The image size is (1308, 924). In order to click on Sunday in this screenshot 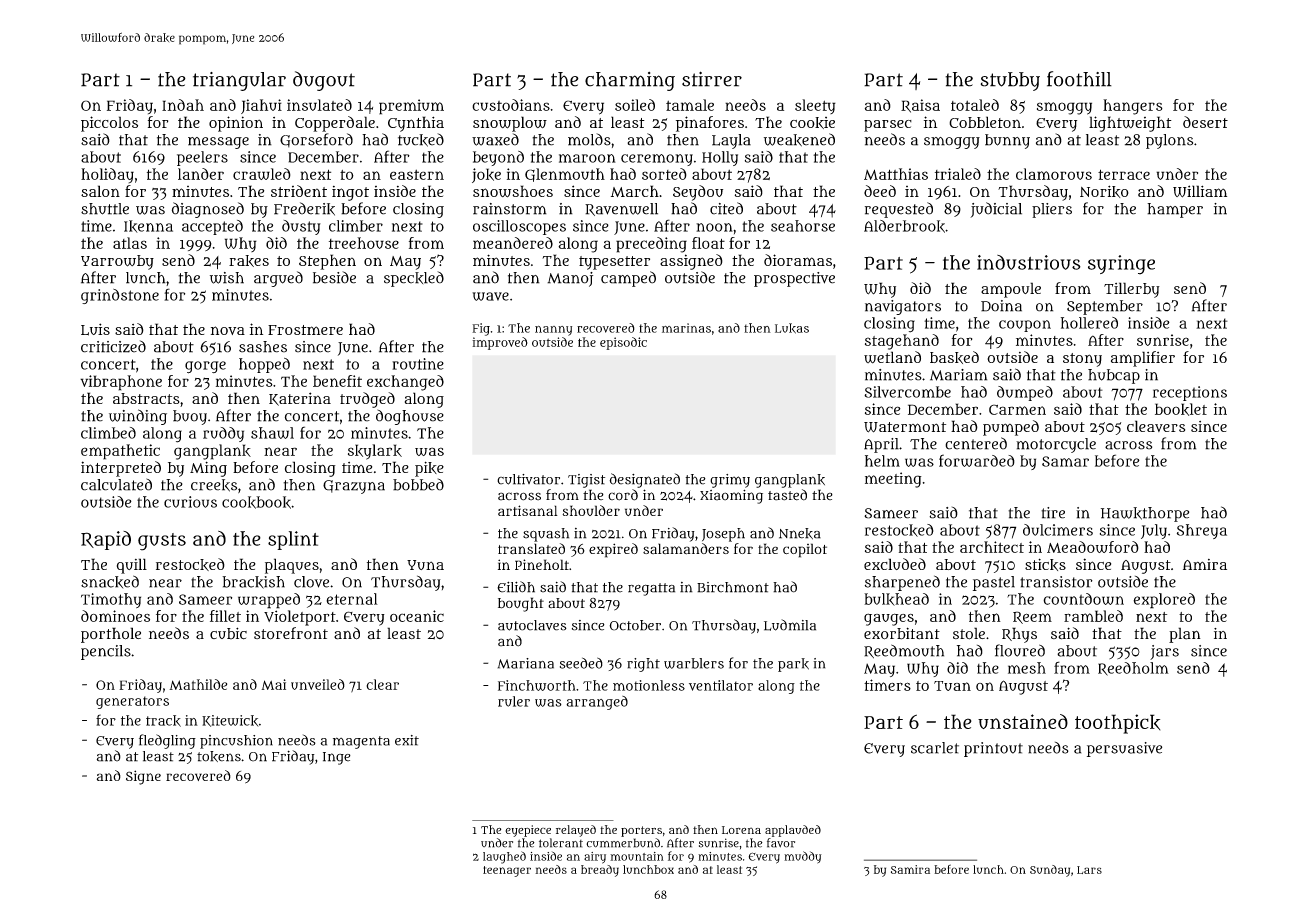, I will do `click(1050, 871)`.
